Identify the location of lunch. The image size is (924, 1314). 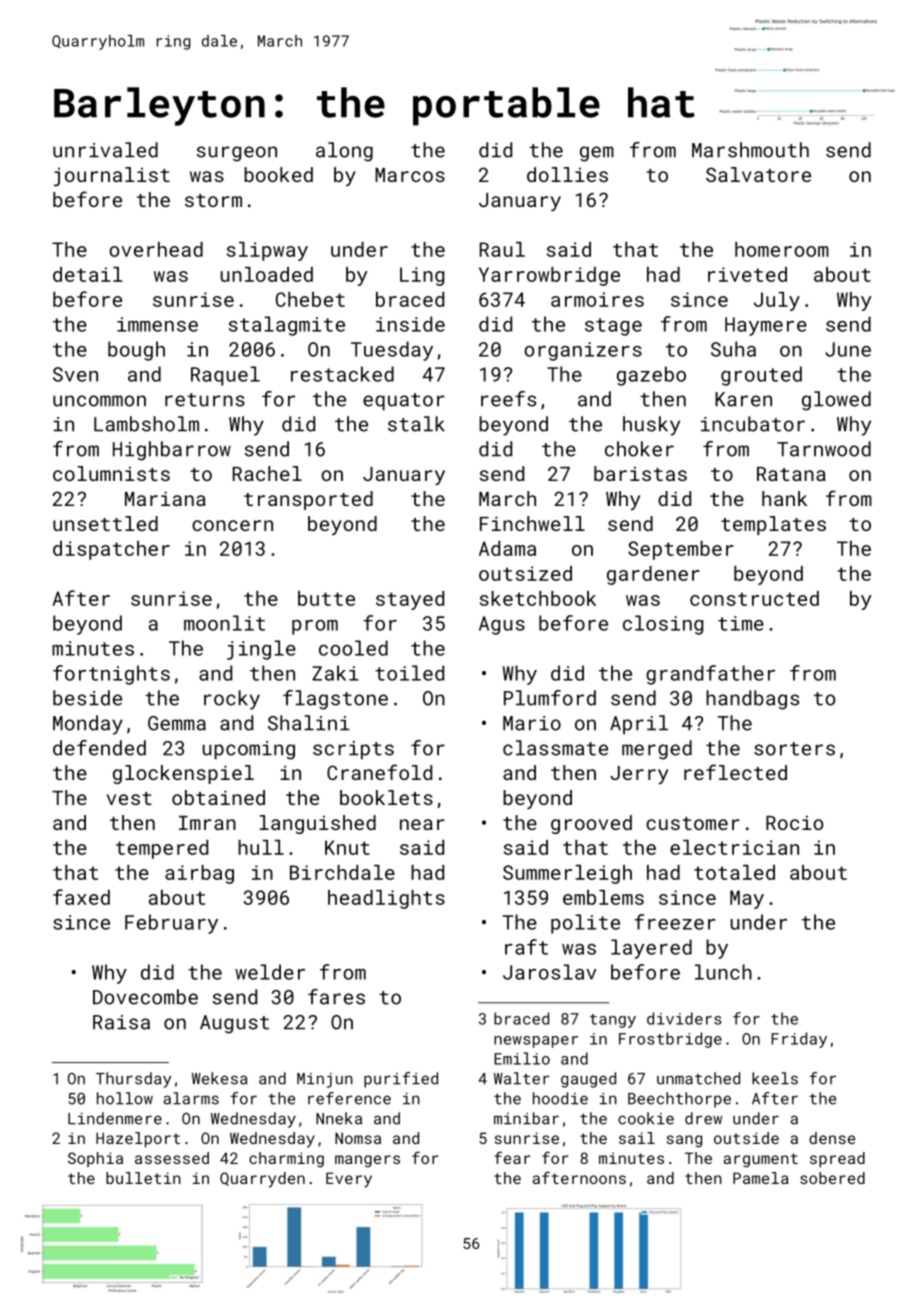
(723, 972).
